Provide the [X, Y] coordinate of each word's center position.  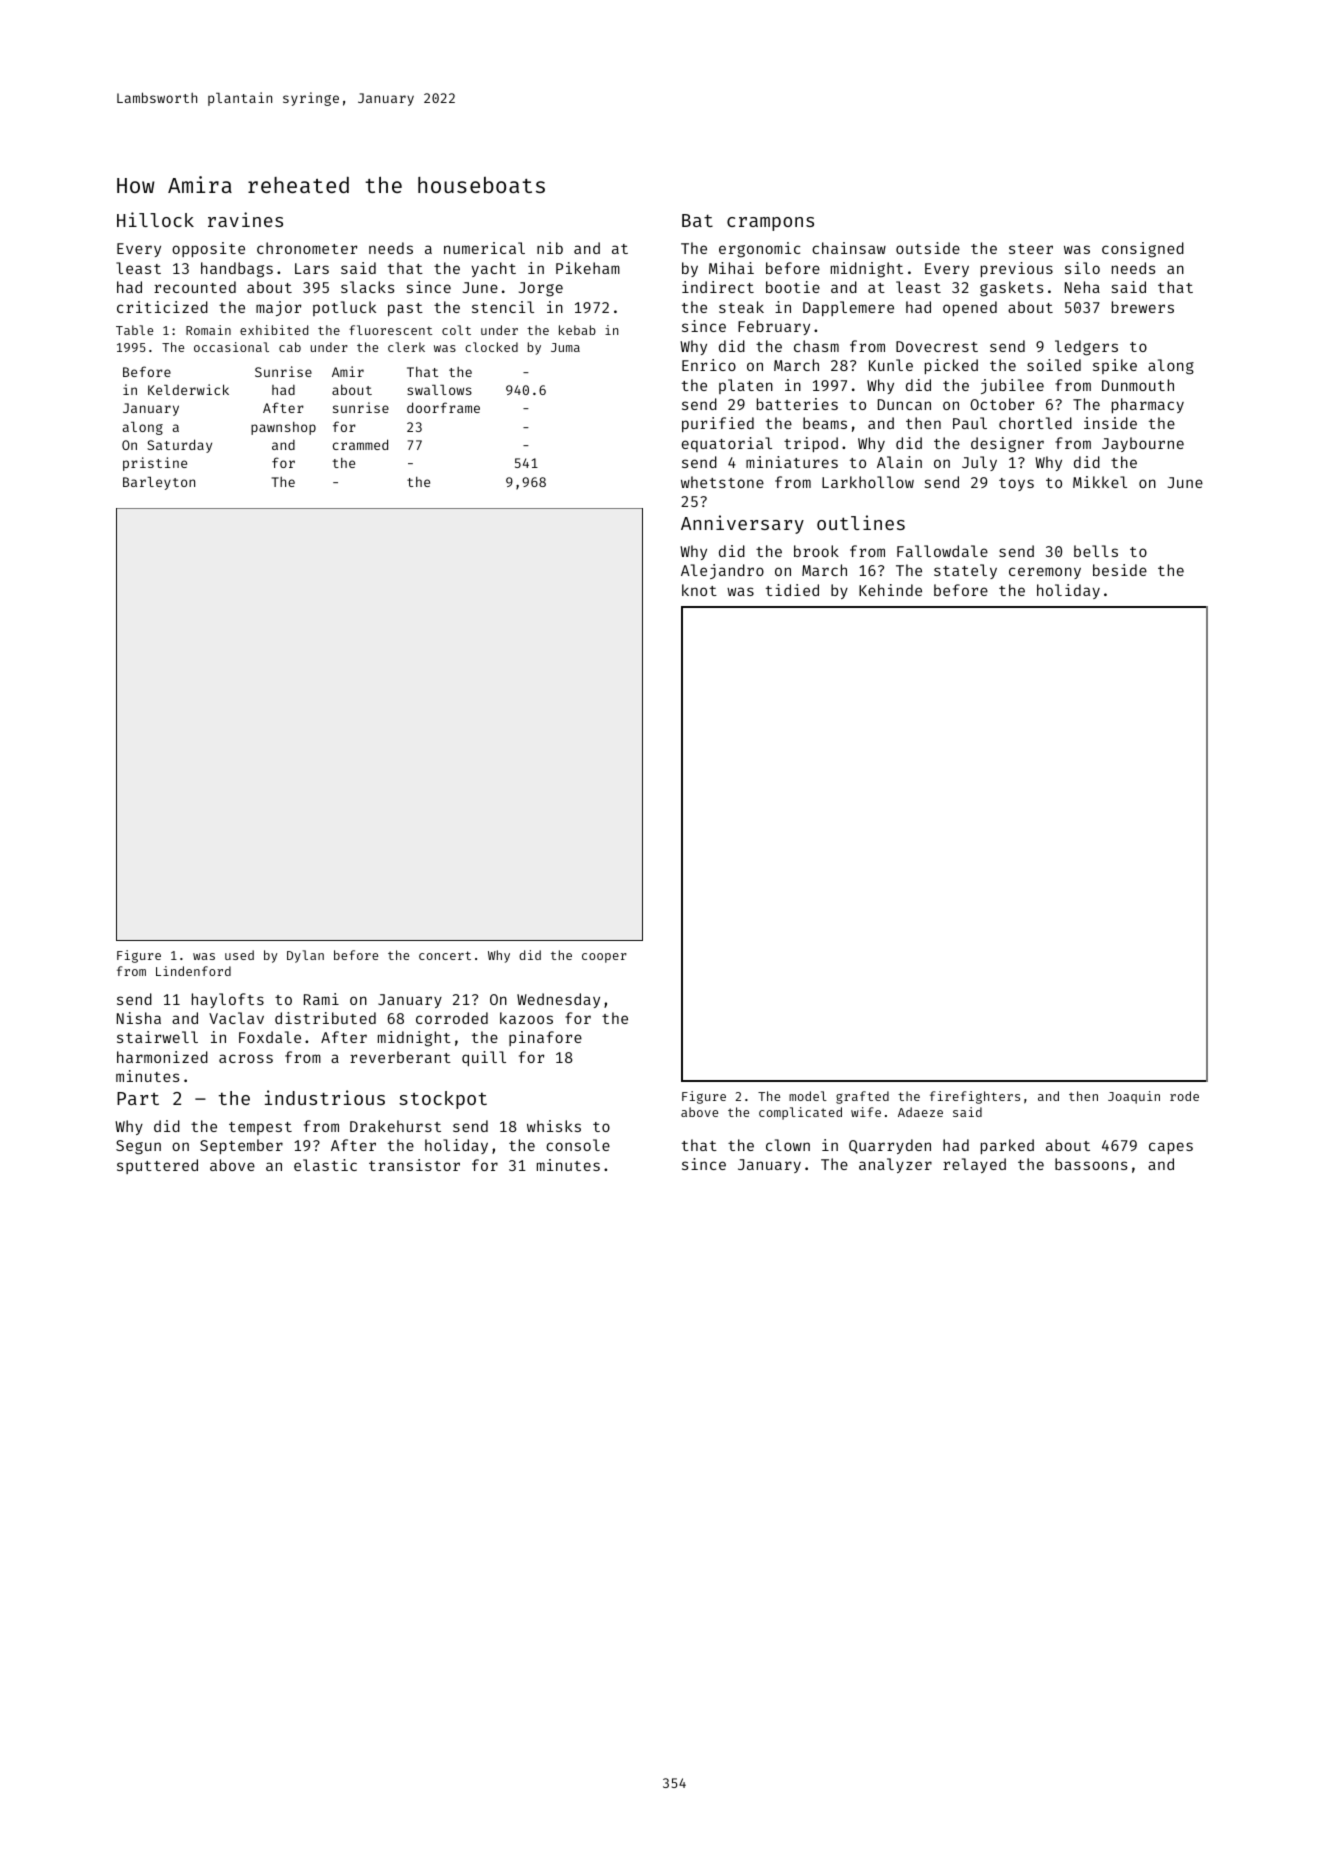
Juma [565, 347]
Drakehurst [395, 1126]
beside [1120, 570]
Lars [312, 268]
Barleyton [159, 483]
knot [699, 590]
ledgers [1086, 348]
